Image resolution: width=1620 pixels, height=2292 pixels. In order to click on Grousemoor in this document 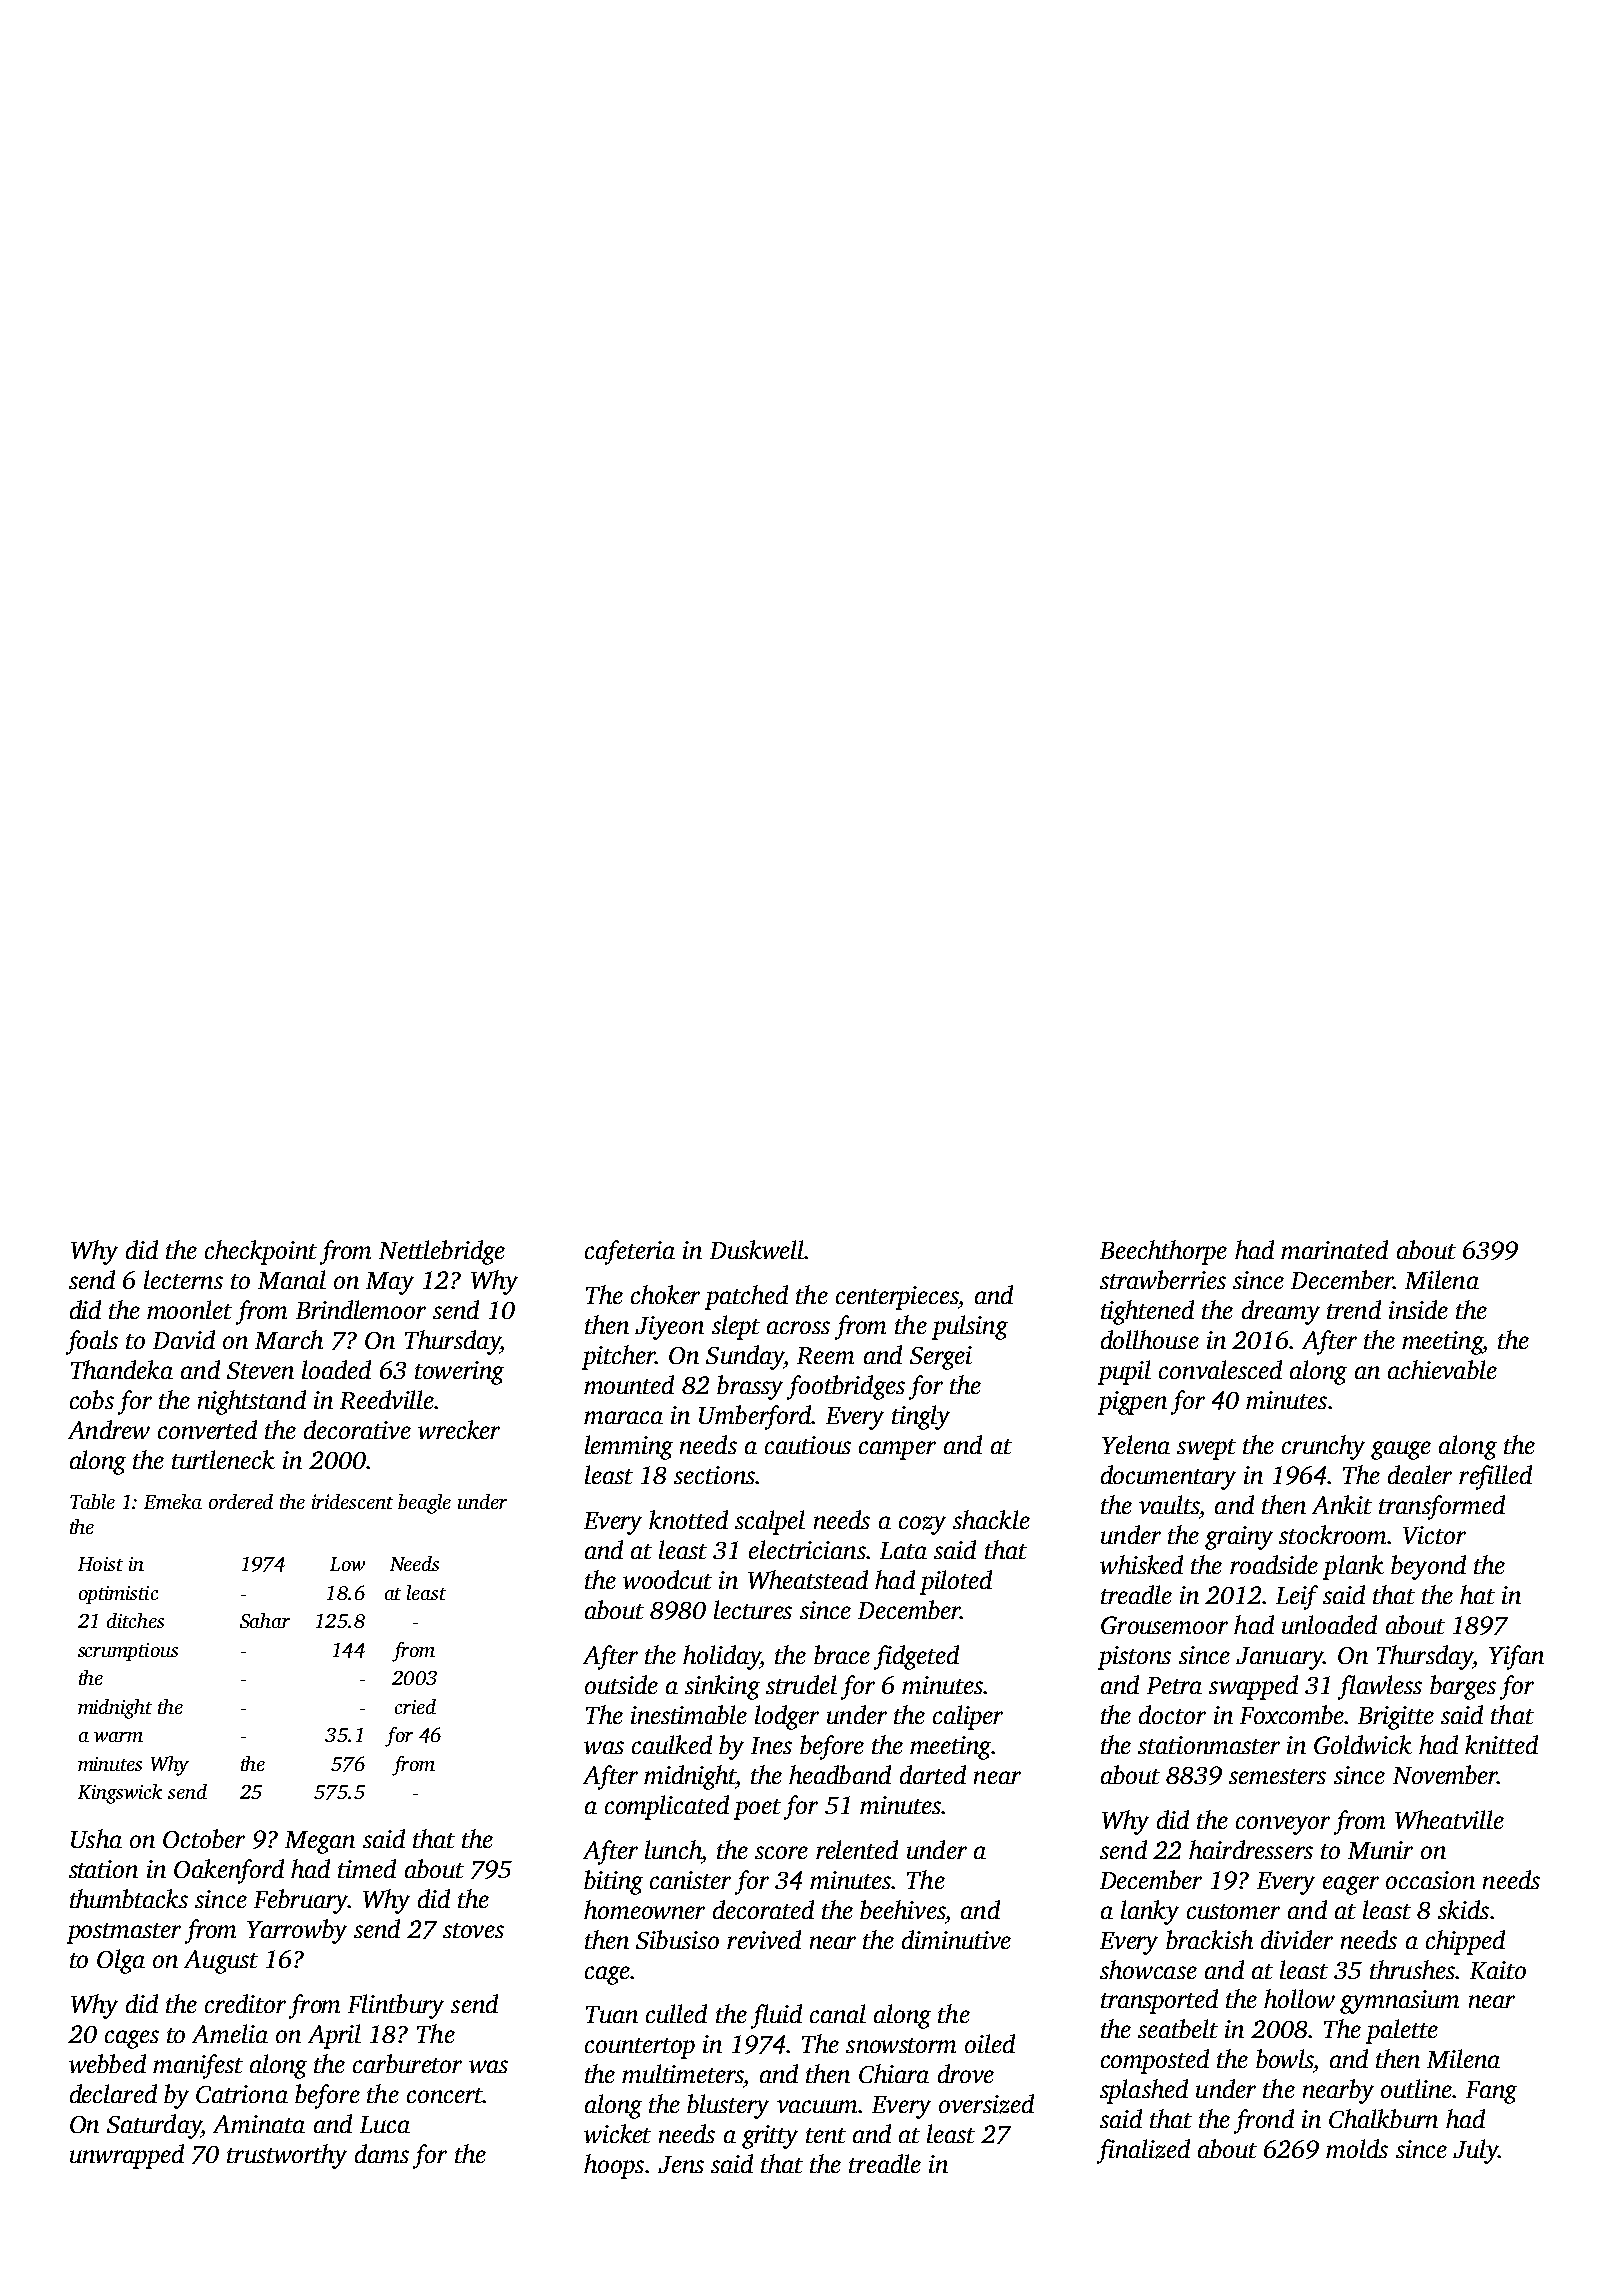, I will do `click(1164, 1625)`.
